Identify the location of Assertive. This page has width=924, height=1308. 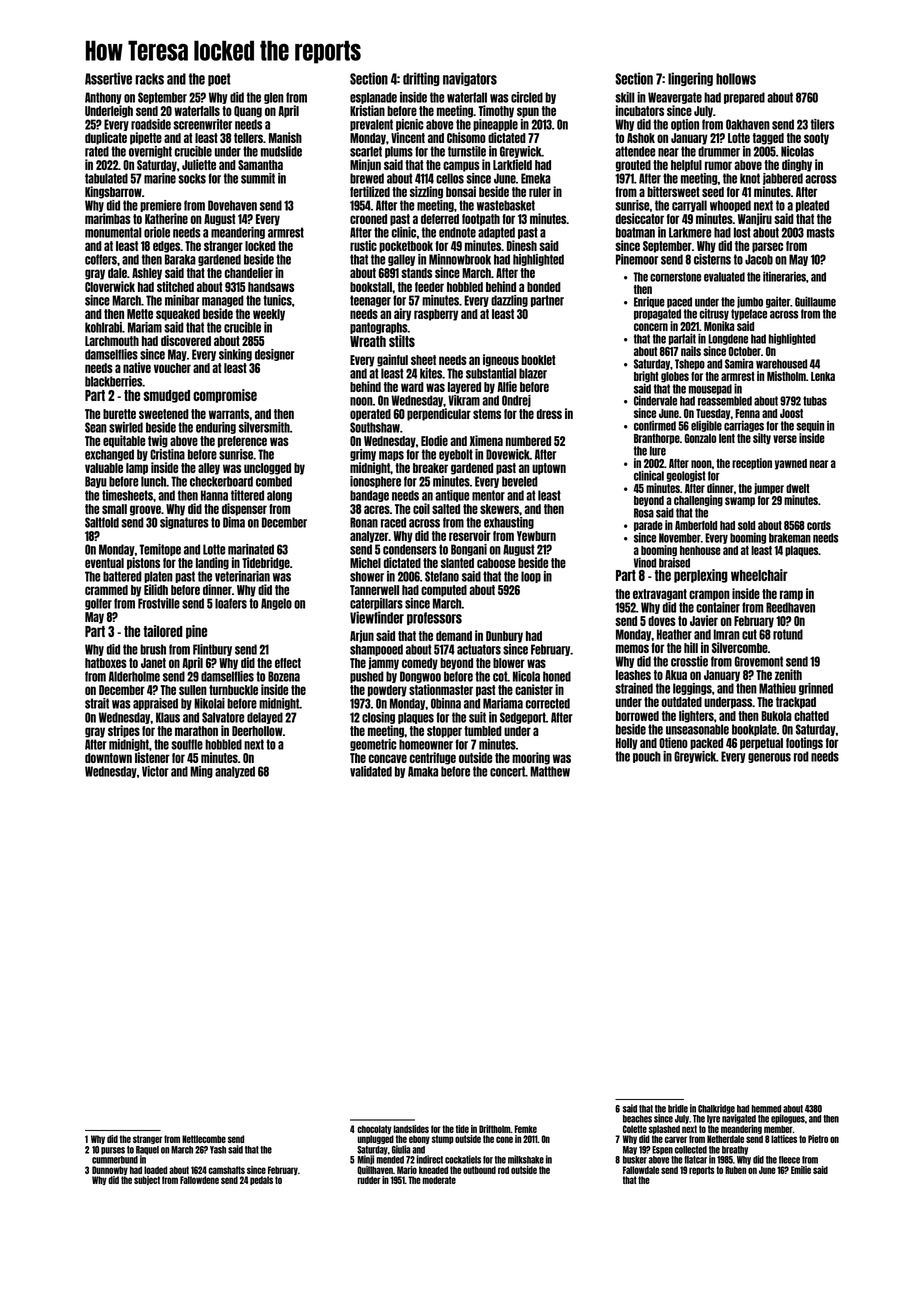
(108, 78).
